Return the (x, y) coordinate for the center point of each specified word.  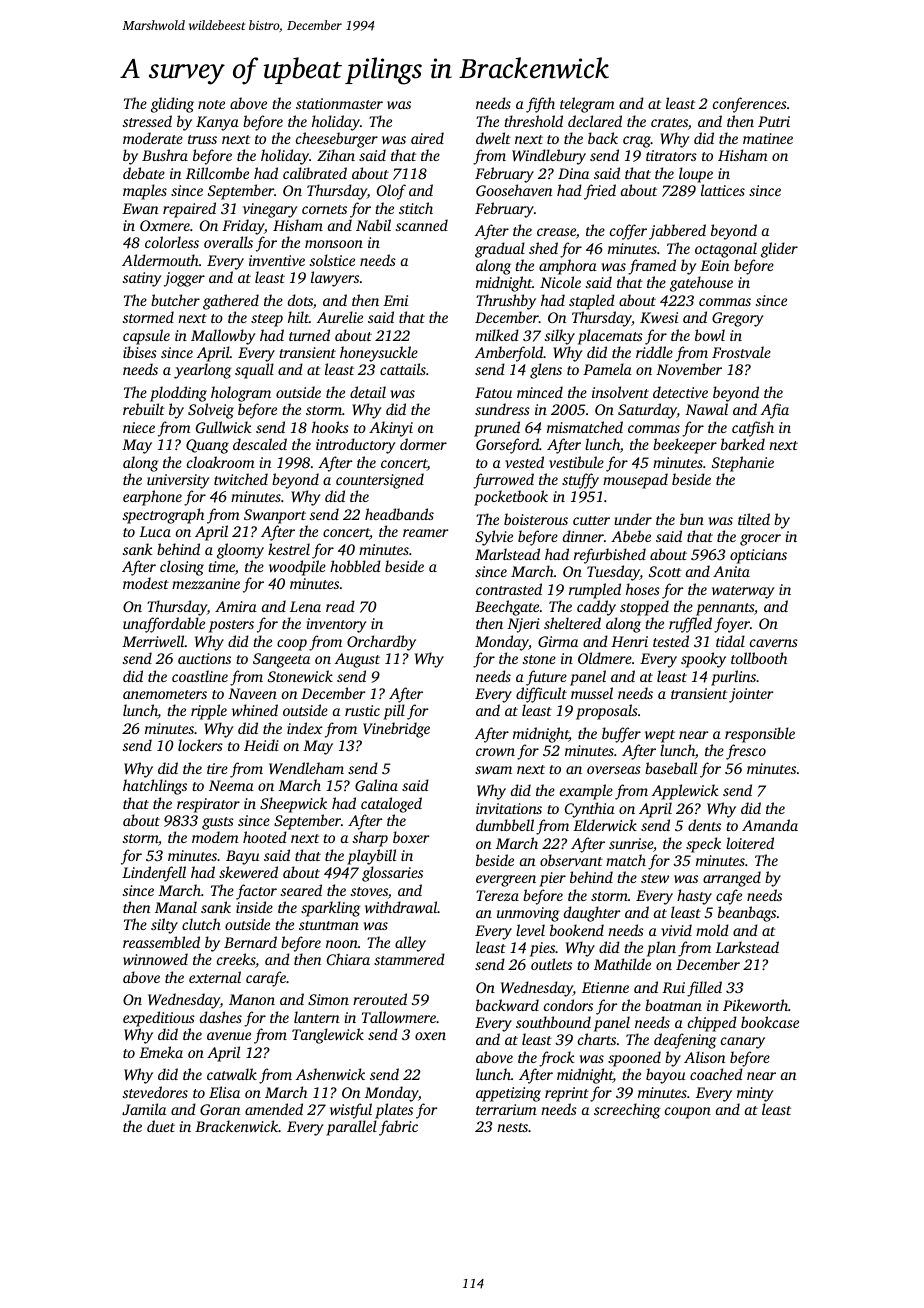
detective (680, 392)
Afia (775, 411)
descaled (260, 444)
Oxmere (165, 225)
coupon (688, 1113)
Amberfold (509, 354)
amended (274, 1109)
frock (557, 1059)
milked (497, 335)
